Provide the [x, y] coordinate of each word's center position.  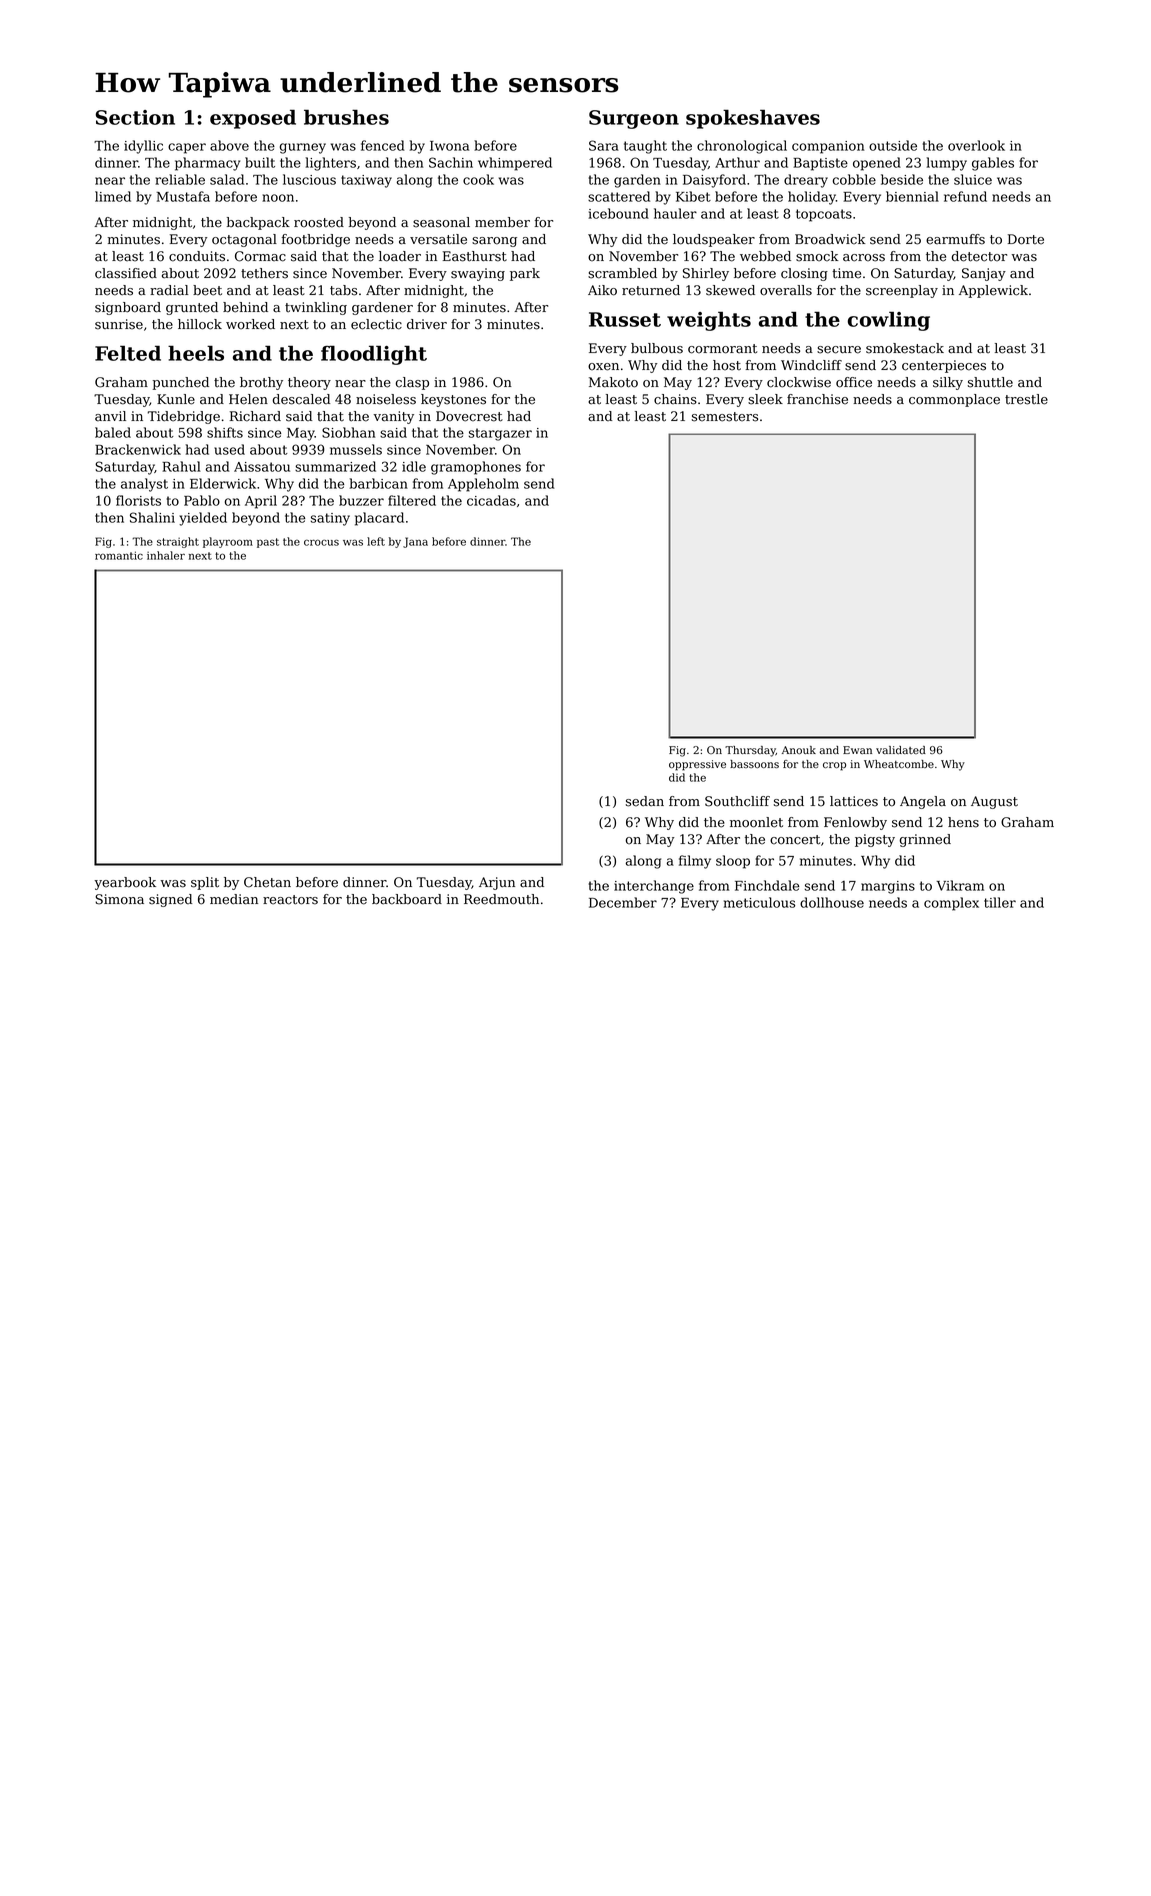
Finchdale [767, 885]
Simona [119, 899]
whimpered [515, 164]
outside [893, 145]
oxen [603, 367]
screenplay [902, 291]
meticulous [759, 902]
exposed [253, 119]
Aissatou [262, 467]
